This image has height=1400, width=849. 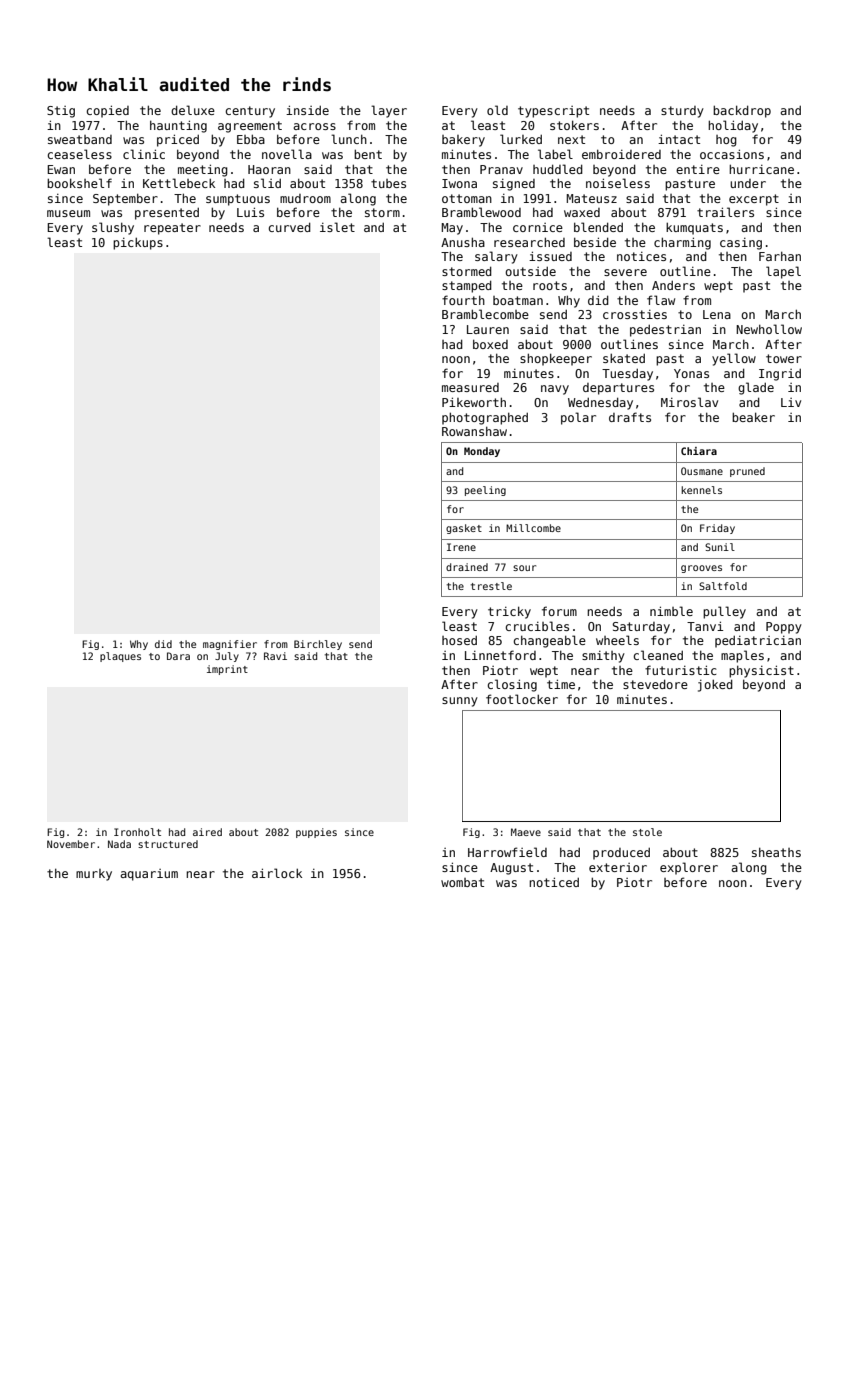 What do you see at coordinates (625, 272) in the image?
I see `severe` at bounding box center [625, 272].
